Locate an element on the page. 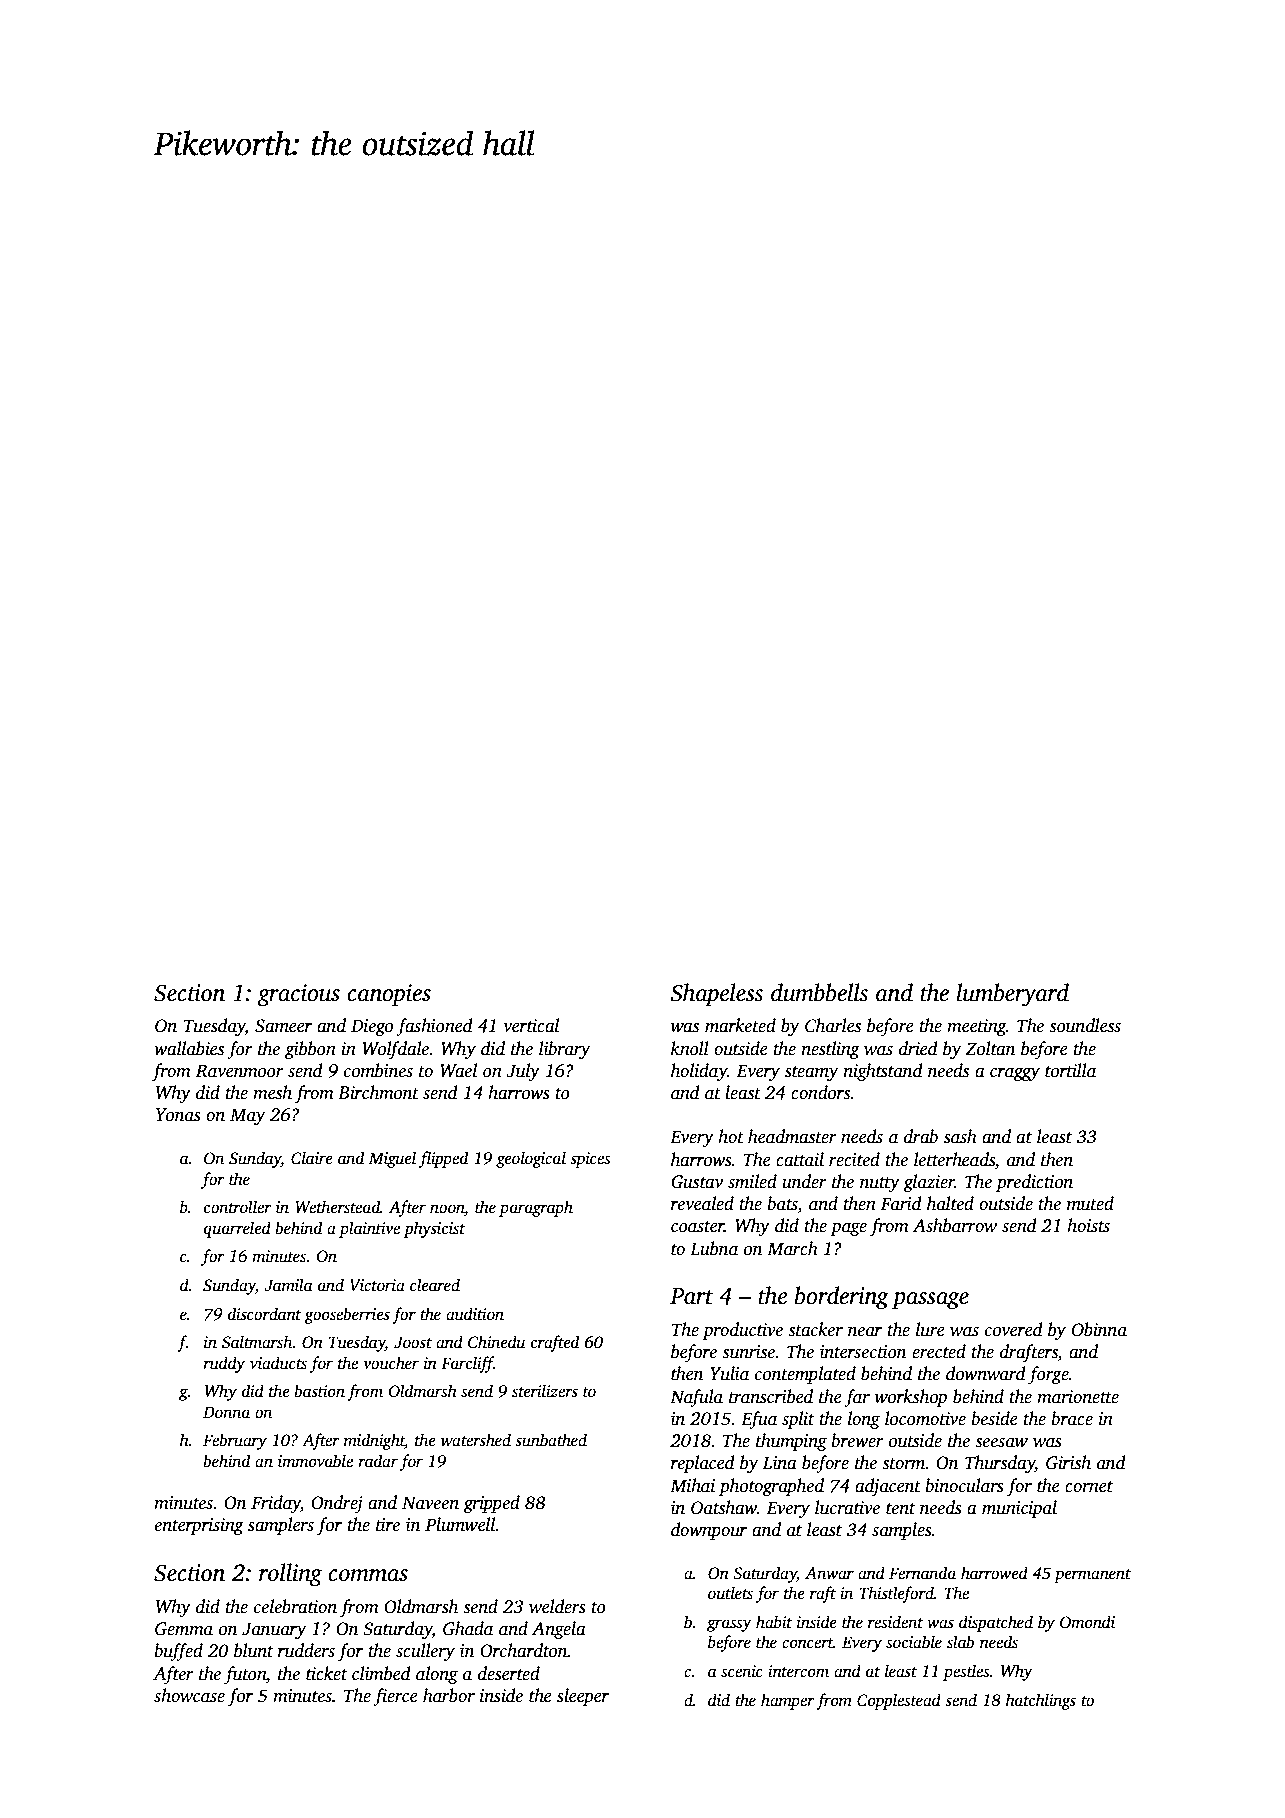 The height and width of the page is (1818, 1285). marketed is located at coordinates (740, 1025).
